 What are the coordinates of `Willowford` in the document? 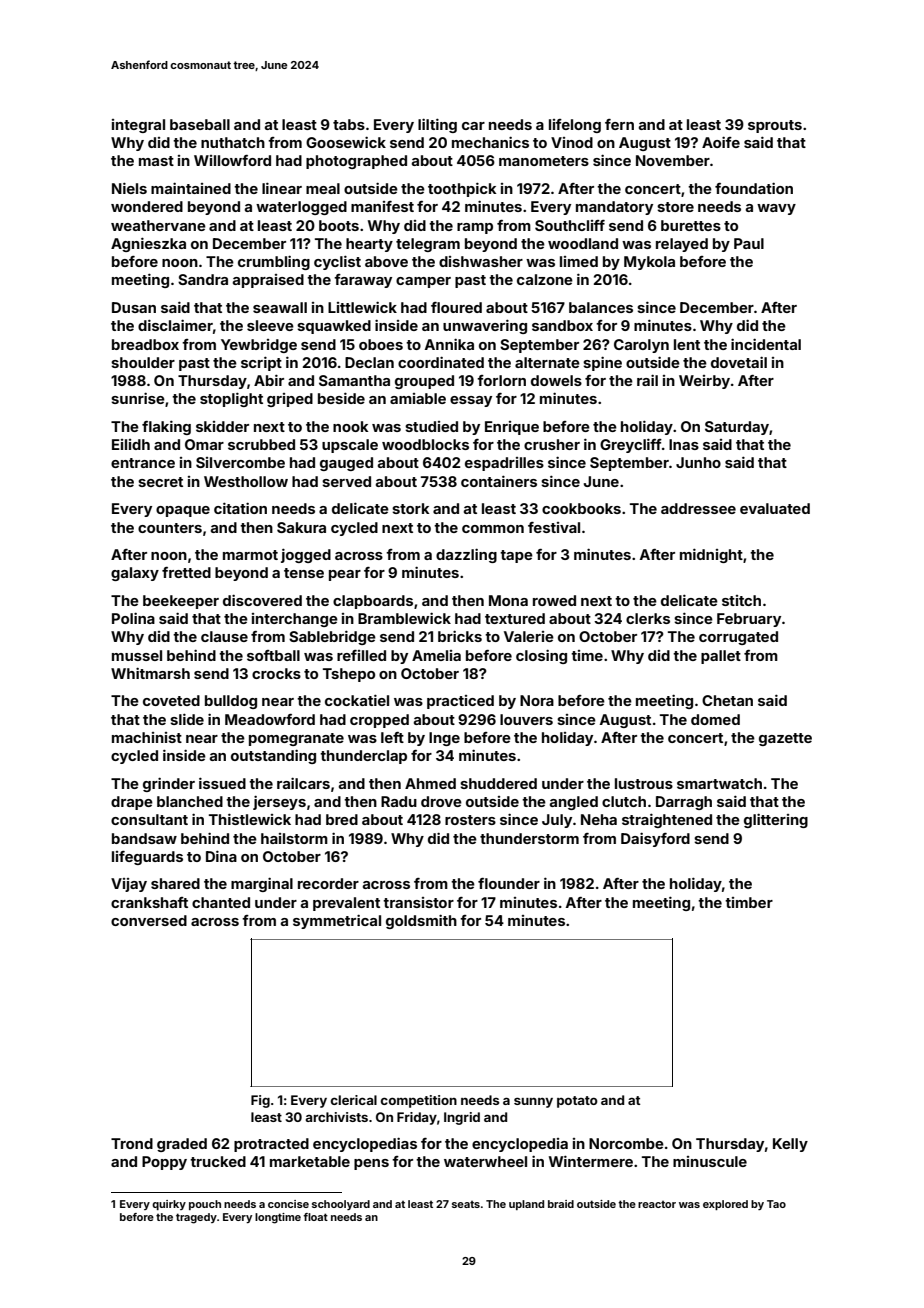 It's located at (232, 160).
